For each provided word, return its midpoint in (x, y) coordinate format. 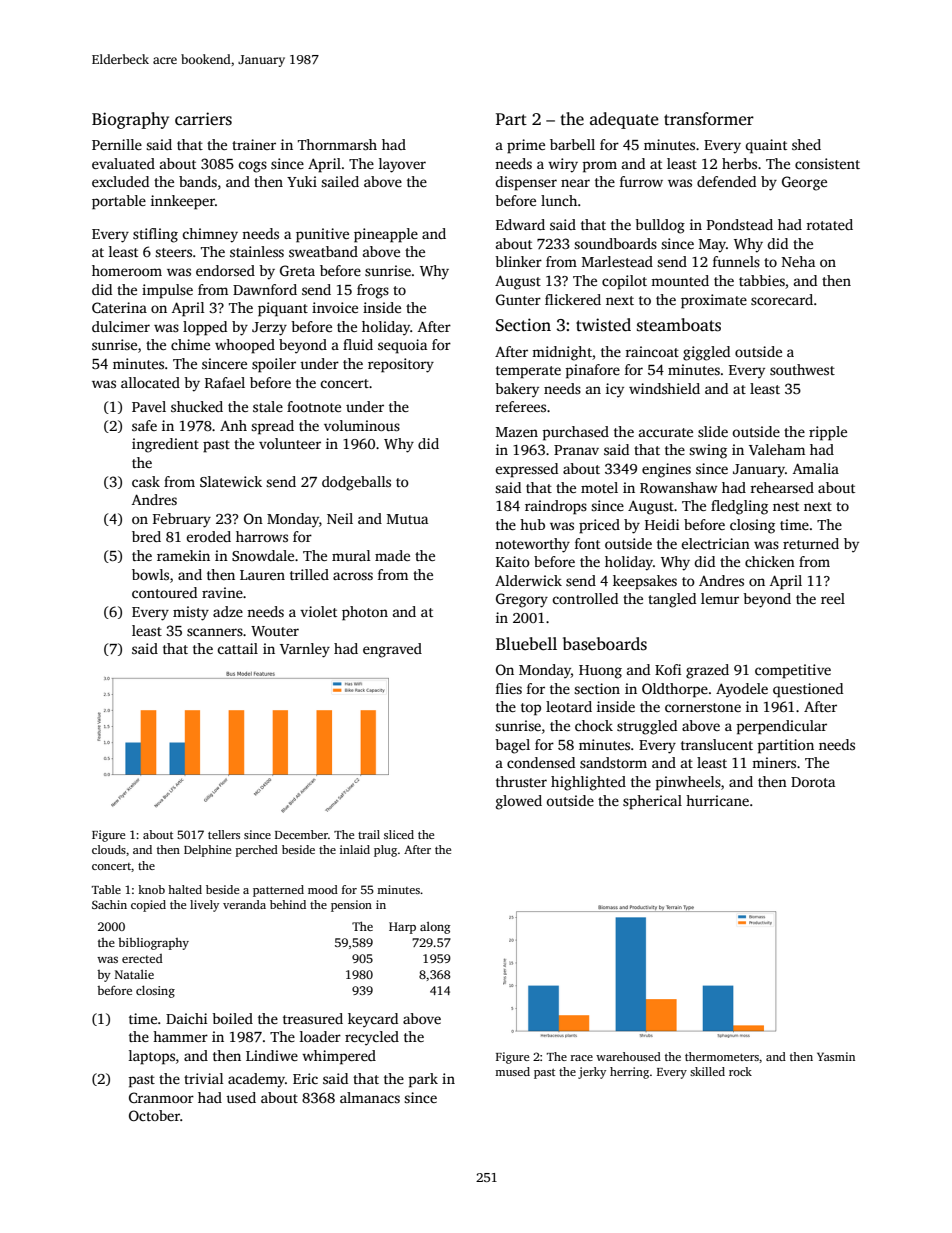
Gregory (522, 600)
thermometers (722, 1056)
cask (146, 481)
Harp (402, 928)
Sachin (109, 904)
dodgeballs (356, 483)
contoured (164, 592)
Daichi (186, 1018)
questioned (808, 690)
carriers (203, 119)
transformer (709, 119)
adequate (624, 120)
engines (666, 470)
